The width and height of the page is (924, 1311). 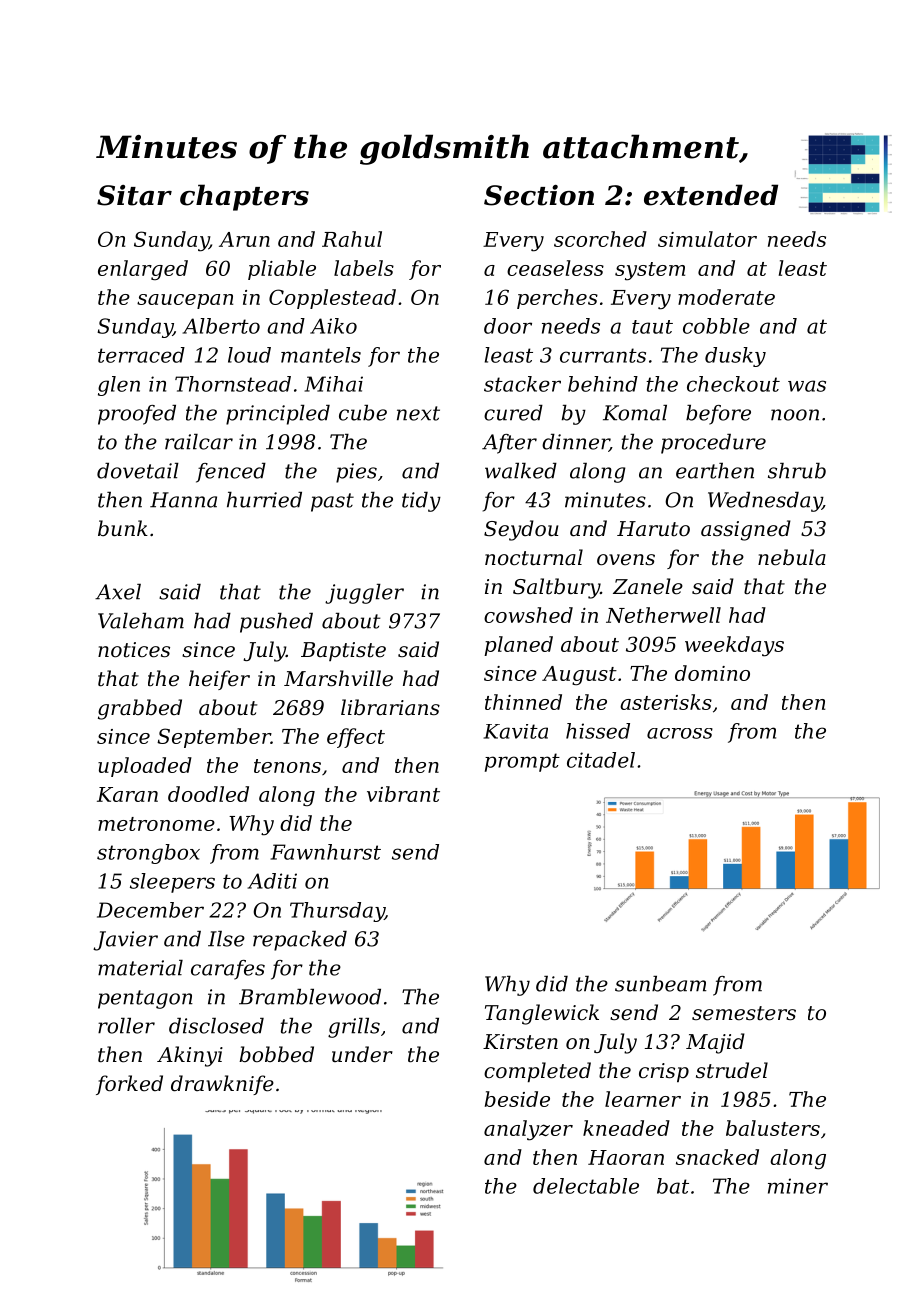 What do you see at coordinates (528, 615) in the page?
I see `cowshed` at bounding box center [528, 615].
